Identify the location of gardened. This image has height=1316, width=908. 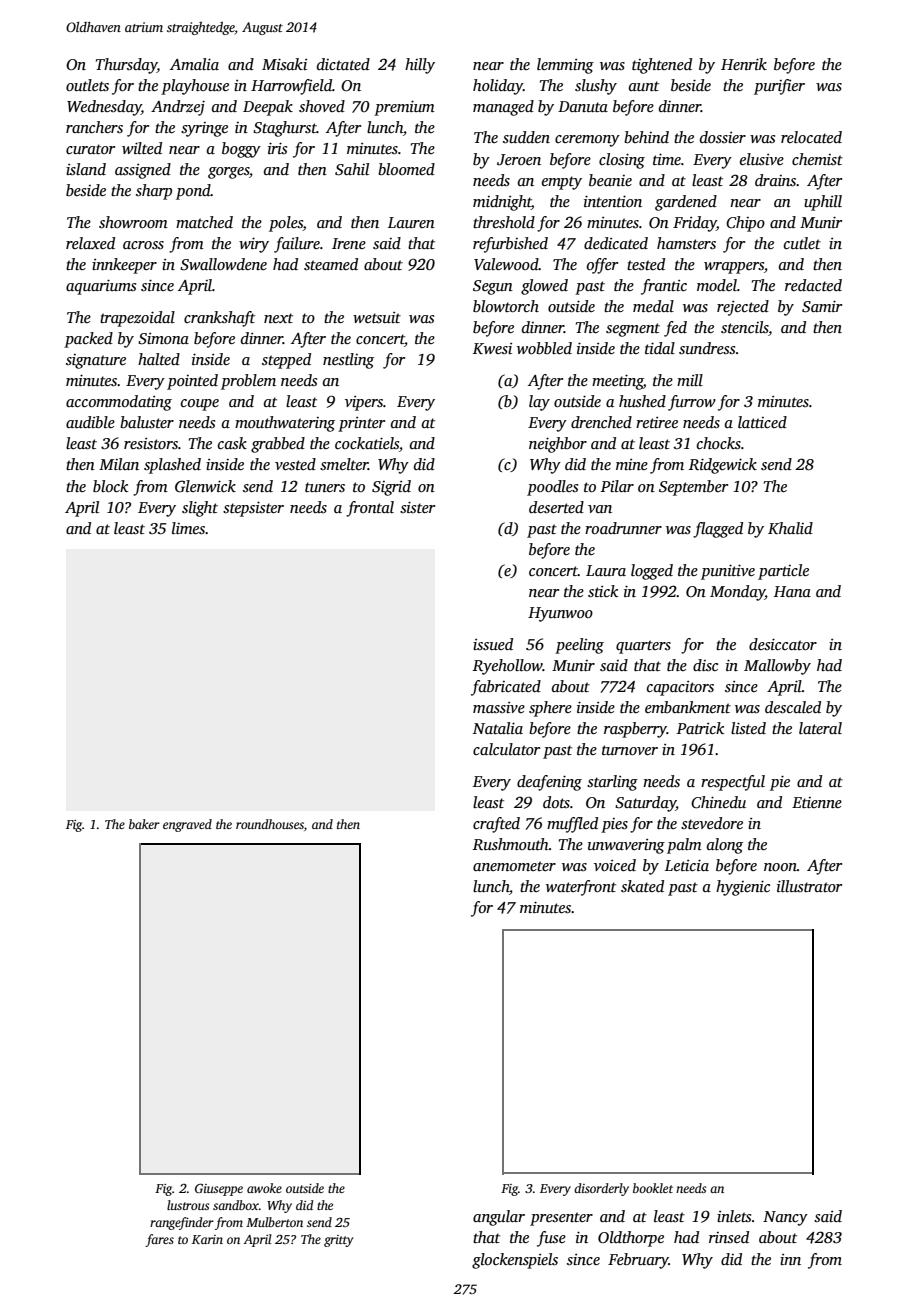
(686, 203).
